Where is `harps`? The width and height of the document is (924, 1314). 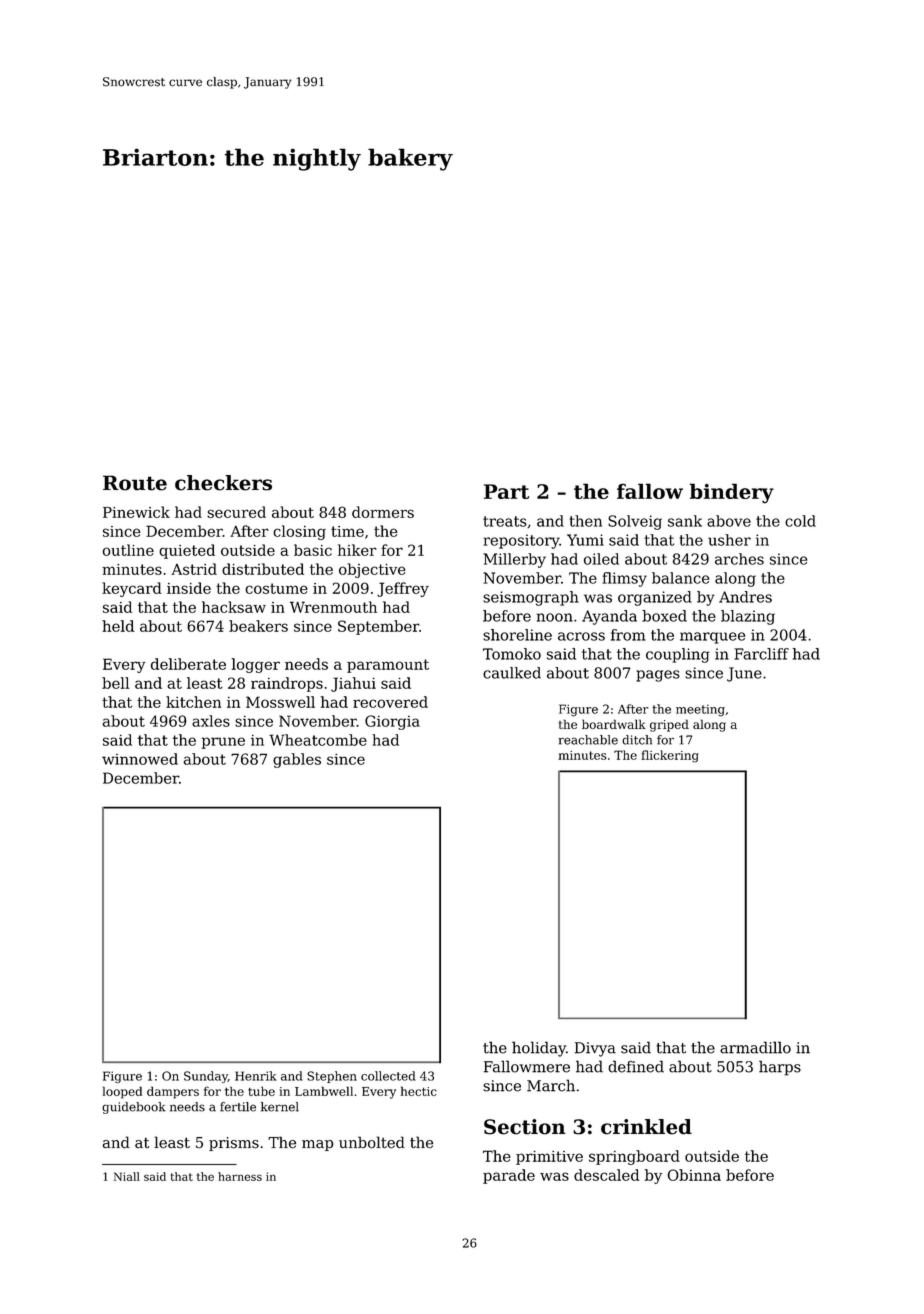 harps is located at coordinates (780, 1068).
